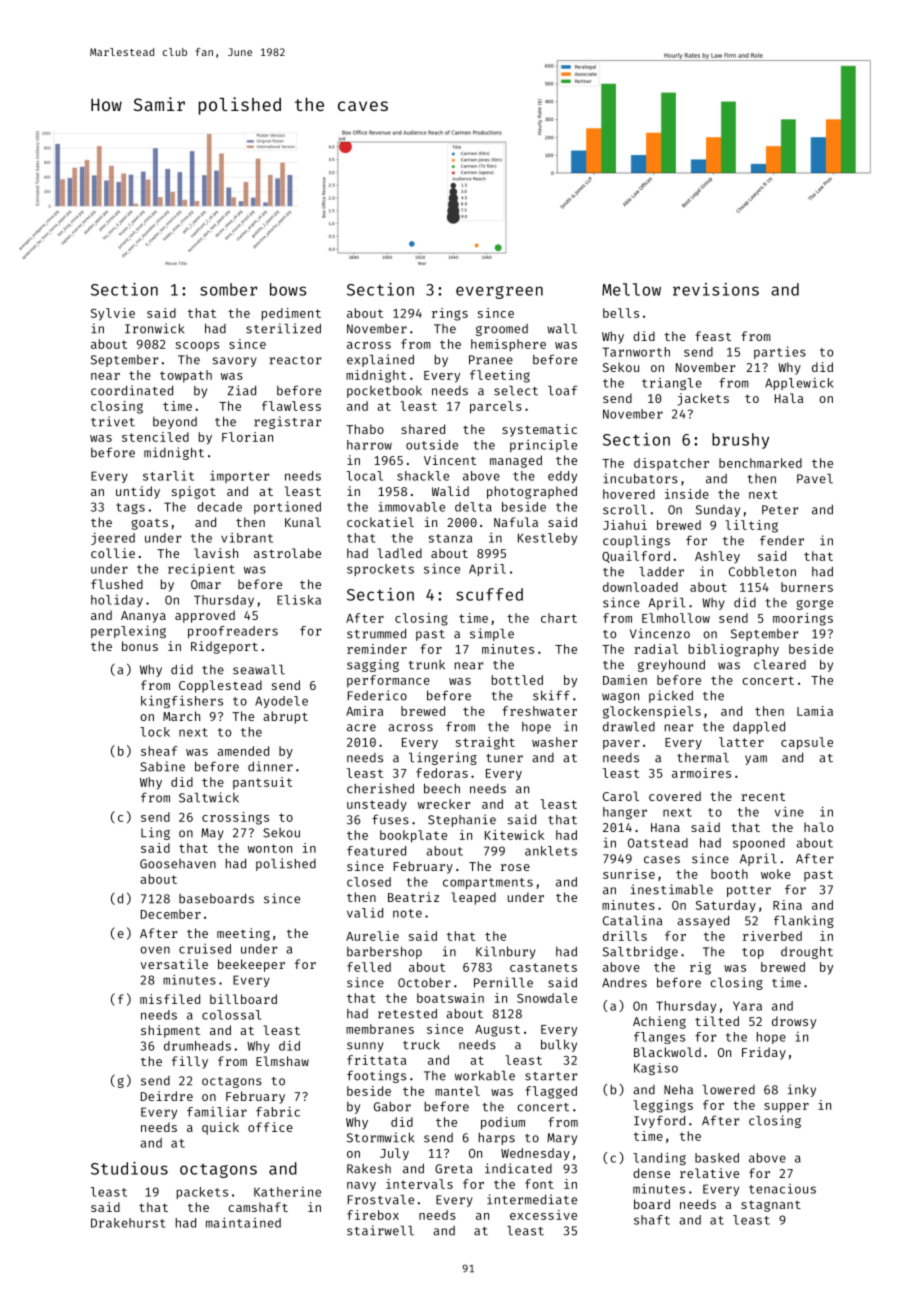  What do you see at coordinates (717, 1021) in the screenshot?
I see `tilted` at bounding box center [717, 1021].
